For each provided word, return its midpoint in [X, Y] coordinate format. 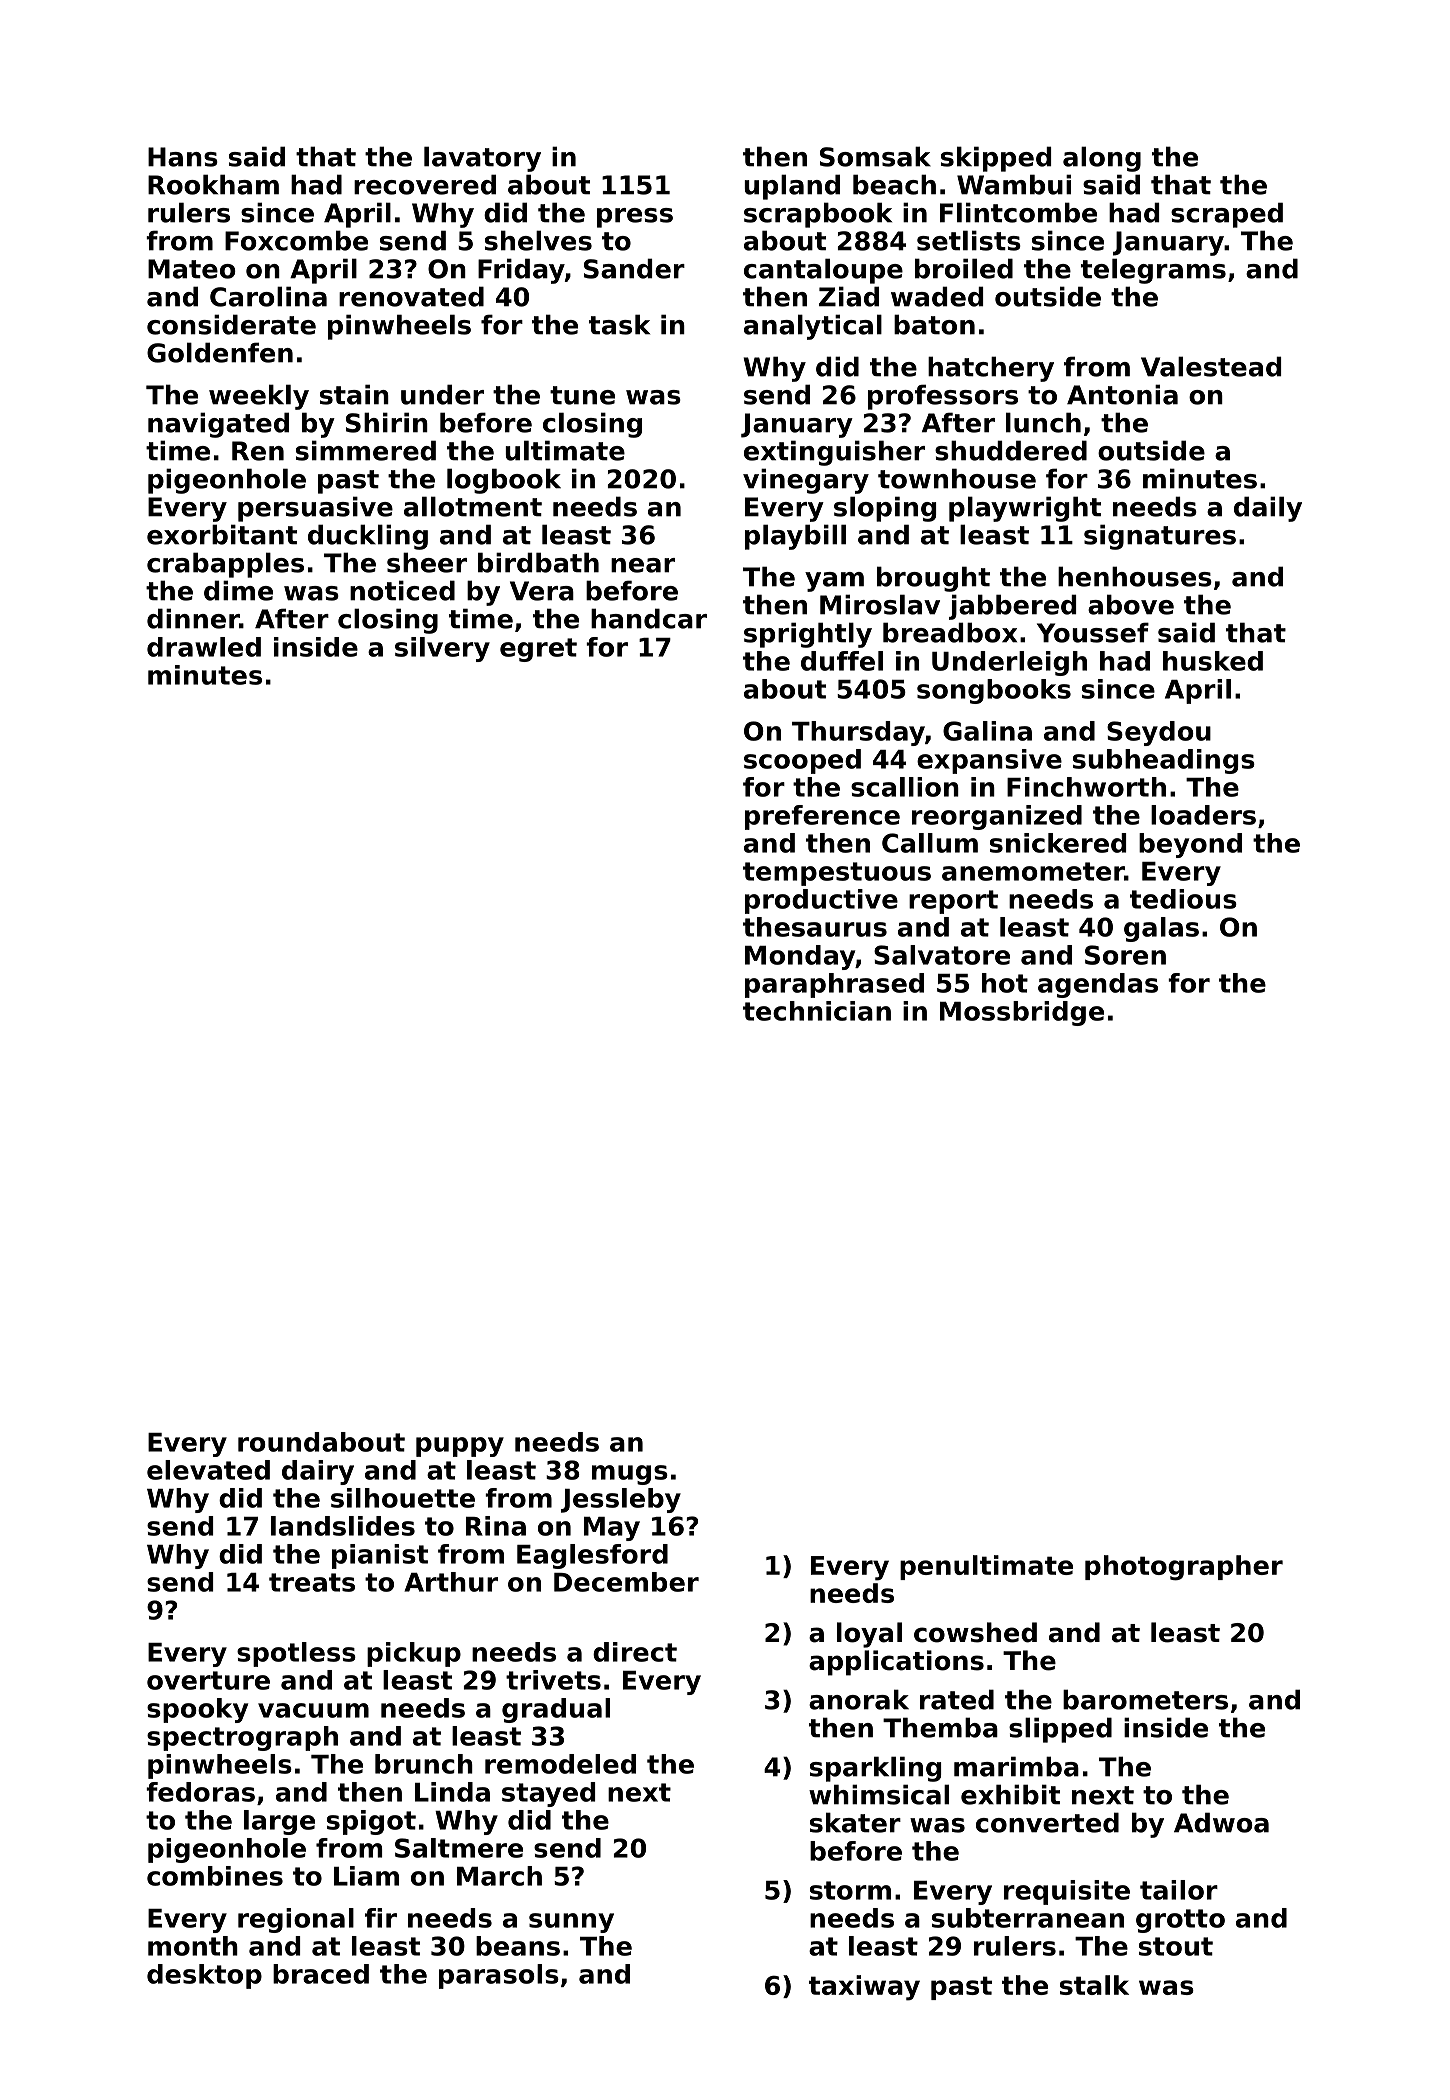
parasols [499, 1976]
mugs [630, 1475]
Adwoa [1221, 1822]
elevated [208, 1470]
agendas [1098, 985]
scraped [1227, 215]
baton [934, 324]
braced [321, 1974]
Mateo [192, 269]
